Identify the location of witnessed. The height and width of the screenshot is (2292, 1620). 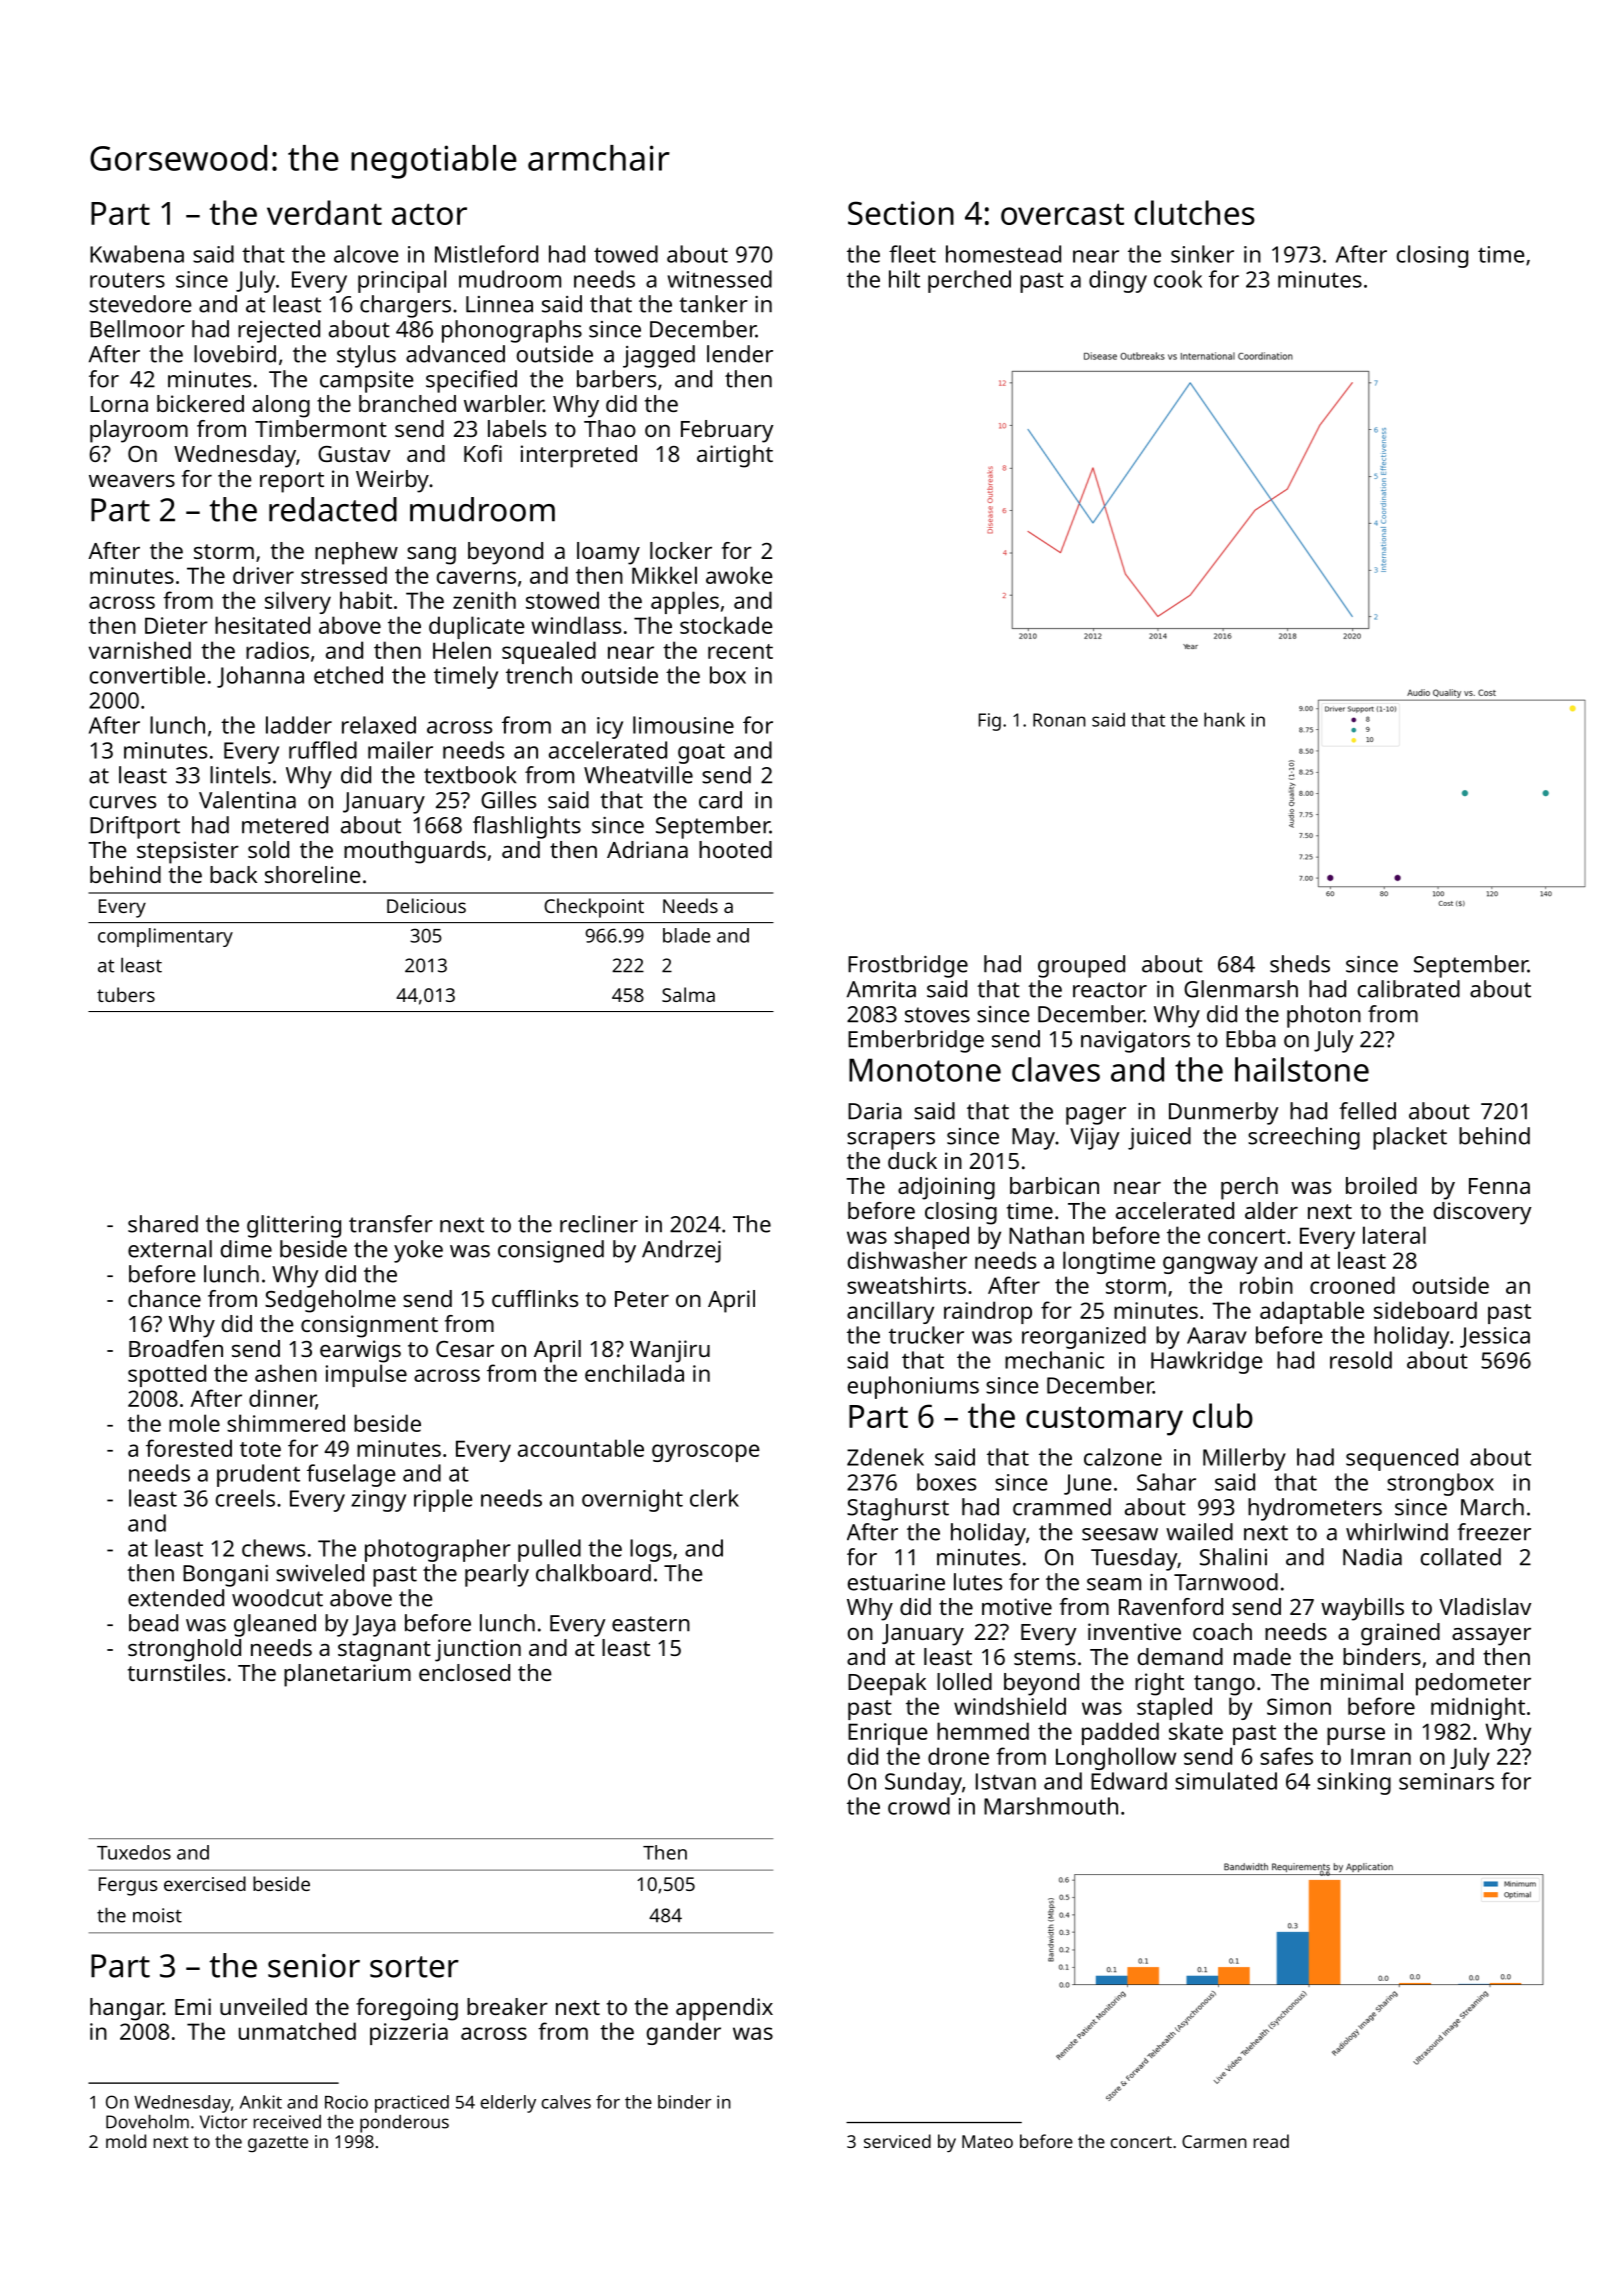
(720, 279).
